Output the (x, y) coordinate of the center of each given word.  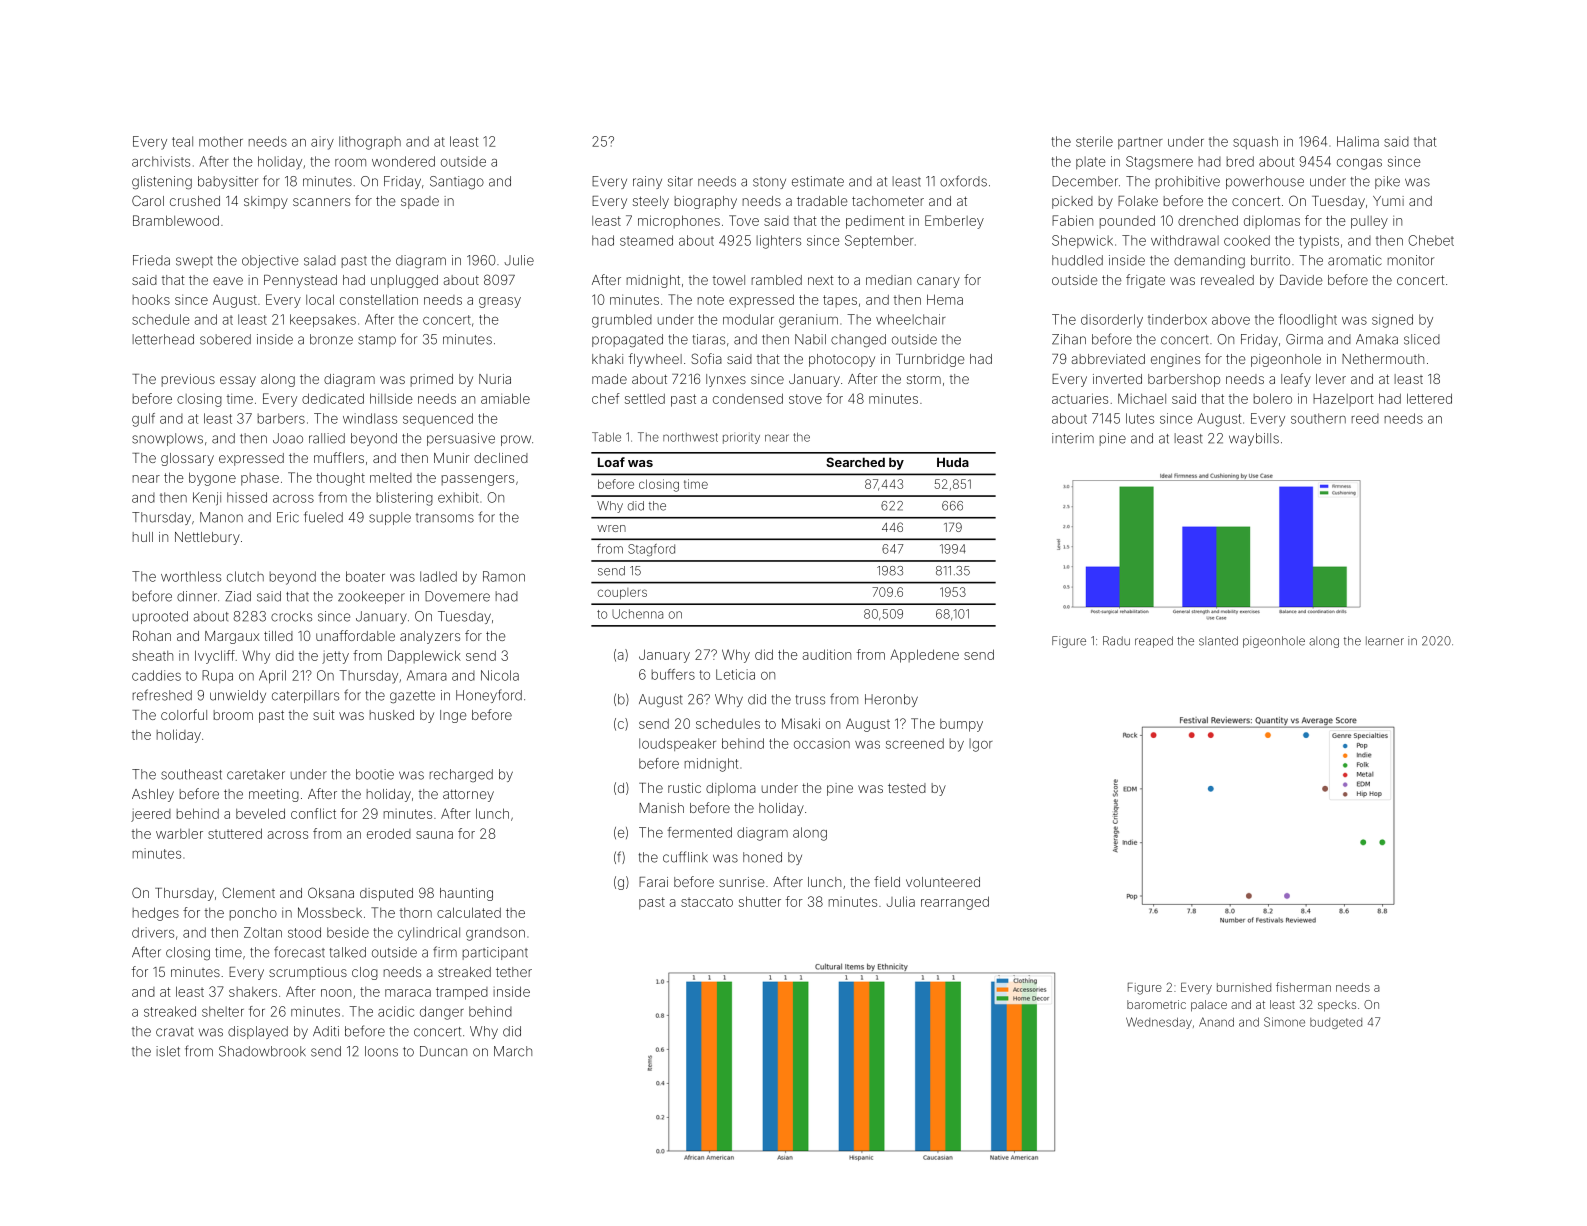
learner (1385, 641)
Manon (221, 517)
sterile (1094, 141)
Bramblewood (176, 220)
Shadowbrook (262, 1051)
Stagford (651, 550)
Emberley (954, 222)
